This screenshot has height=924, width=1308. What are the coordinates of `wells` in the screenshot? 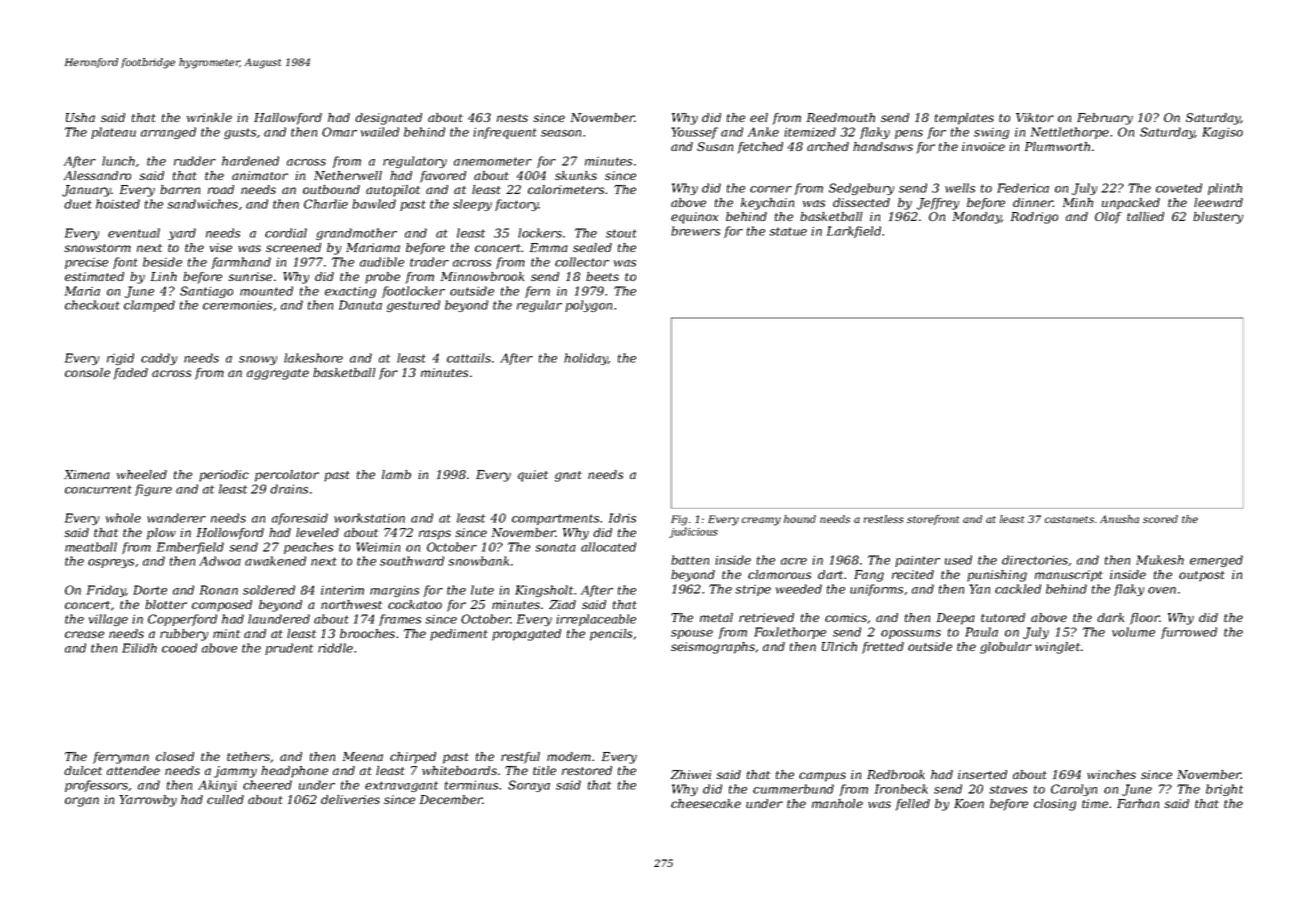 It's located at (960, 188).
